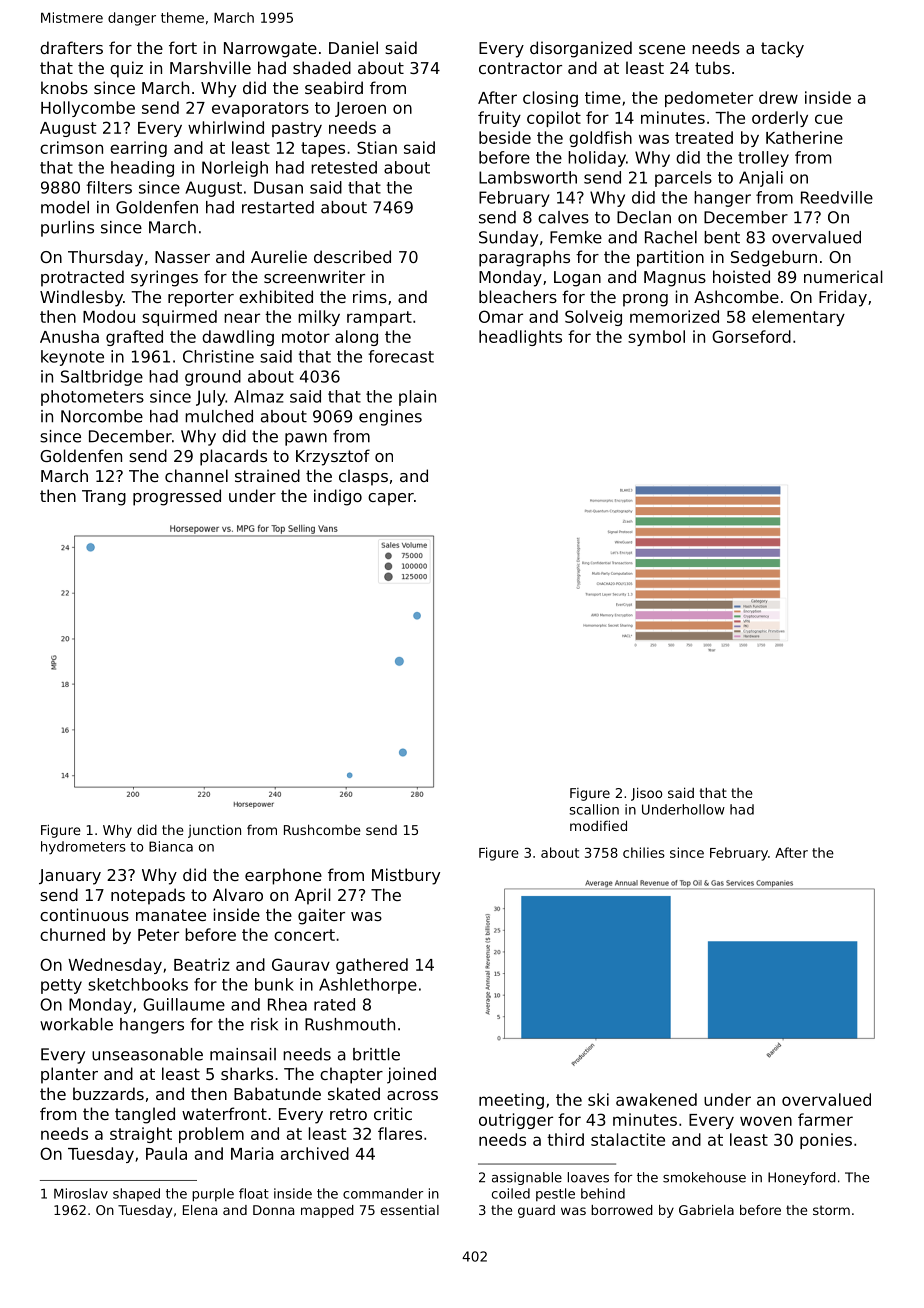  Describe the element at coordinates (782, 49) in the image. I see `tacky` at that location.
